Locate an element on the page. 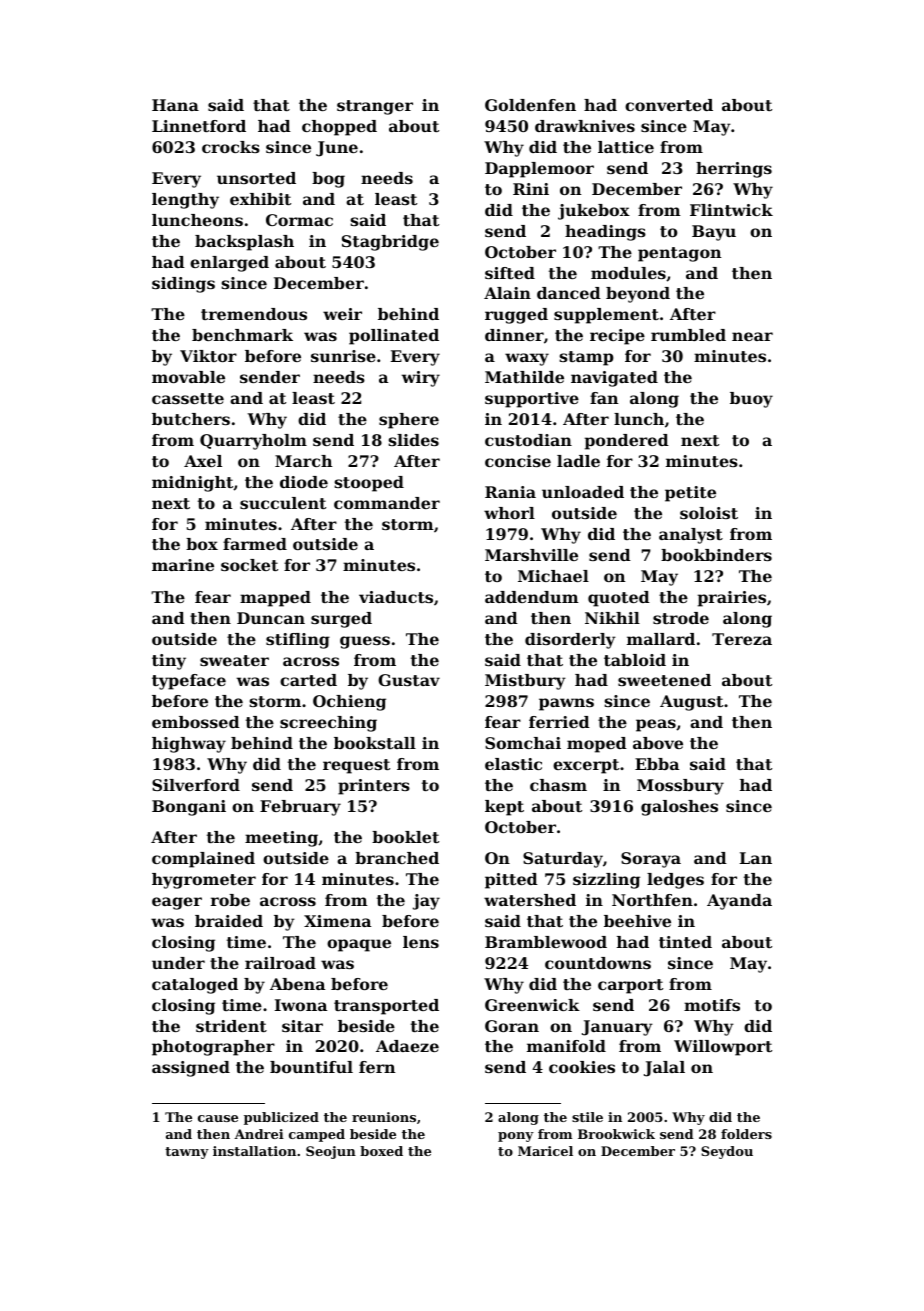 Image resolution: width=924 pixels, height=1311 pixels. Rini is located at coordinates (531, 189).
